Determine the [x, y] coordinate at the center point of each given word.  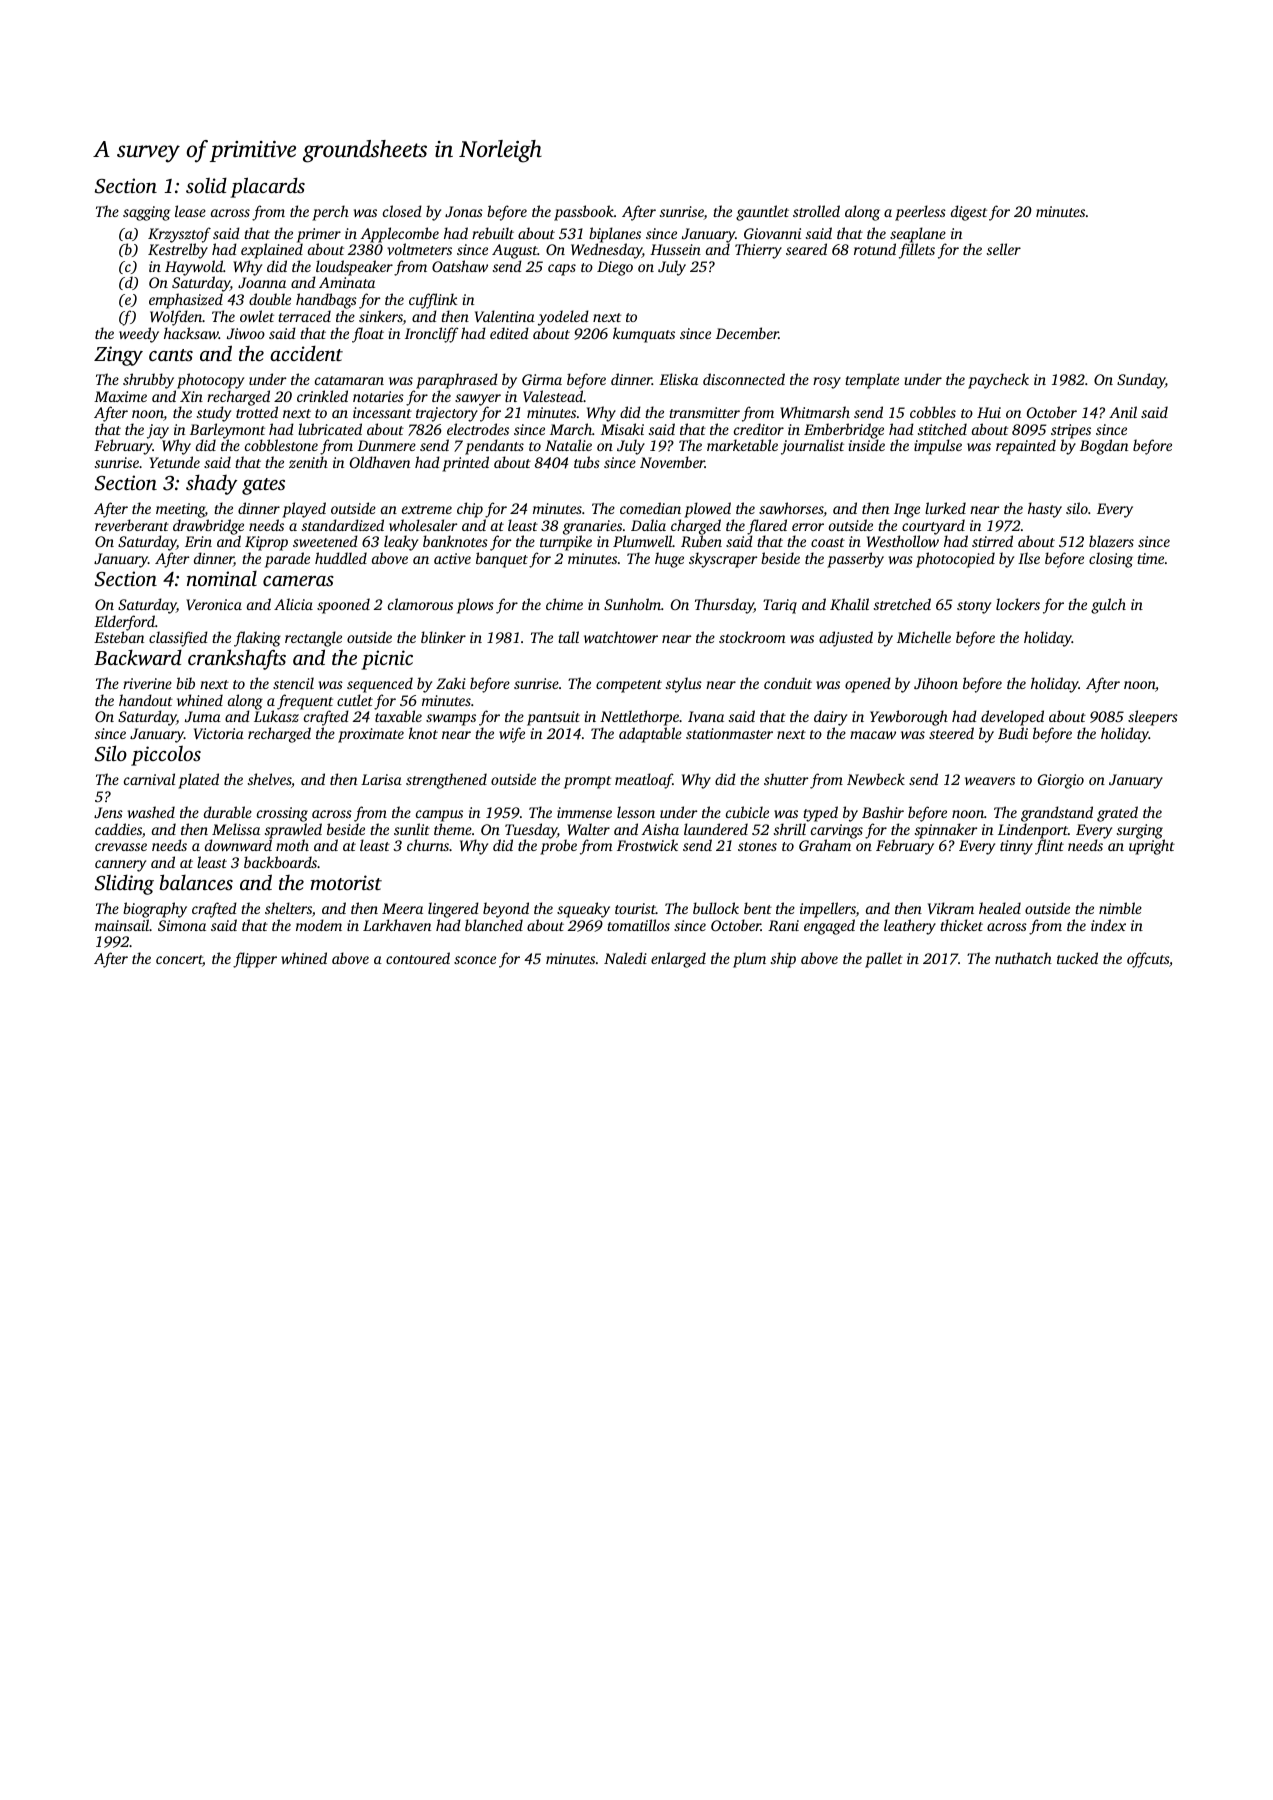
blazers [1111, 541]
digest [969, 213]
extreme [427, 509]
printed [465, 464]
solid [206, 185]
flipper [255, 960]
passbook [584, 213]
